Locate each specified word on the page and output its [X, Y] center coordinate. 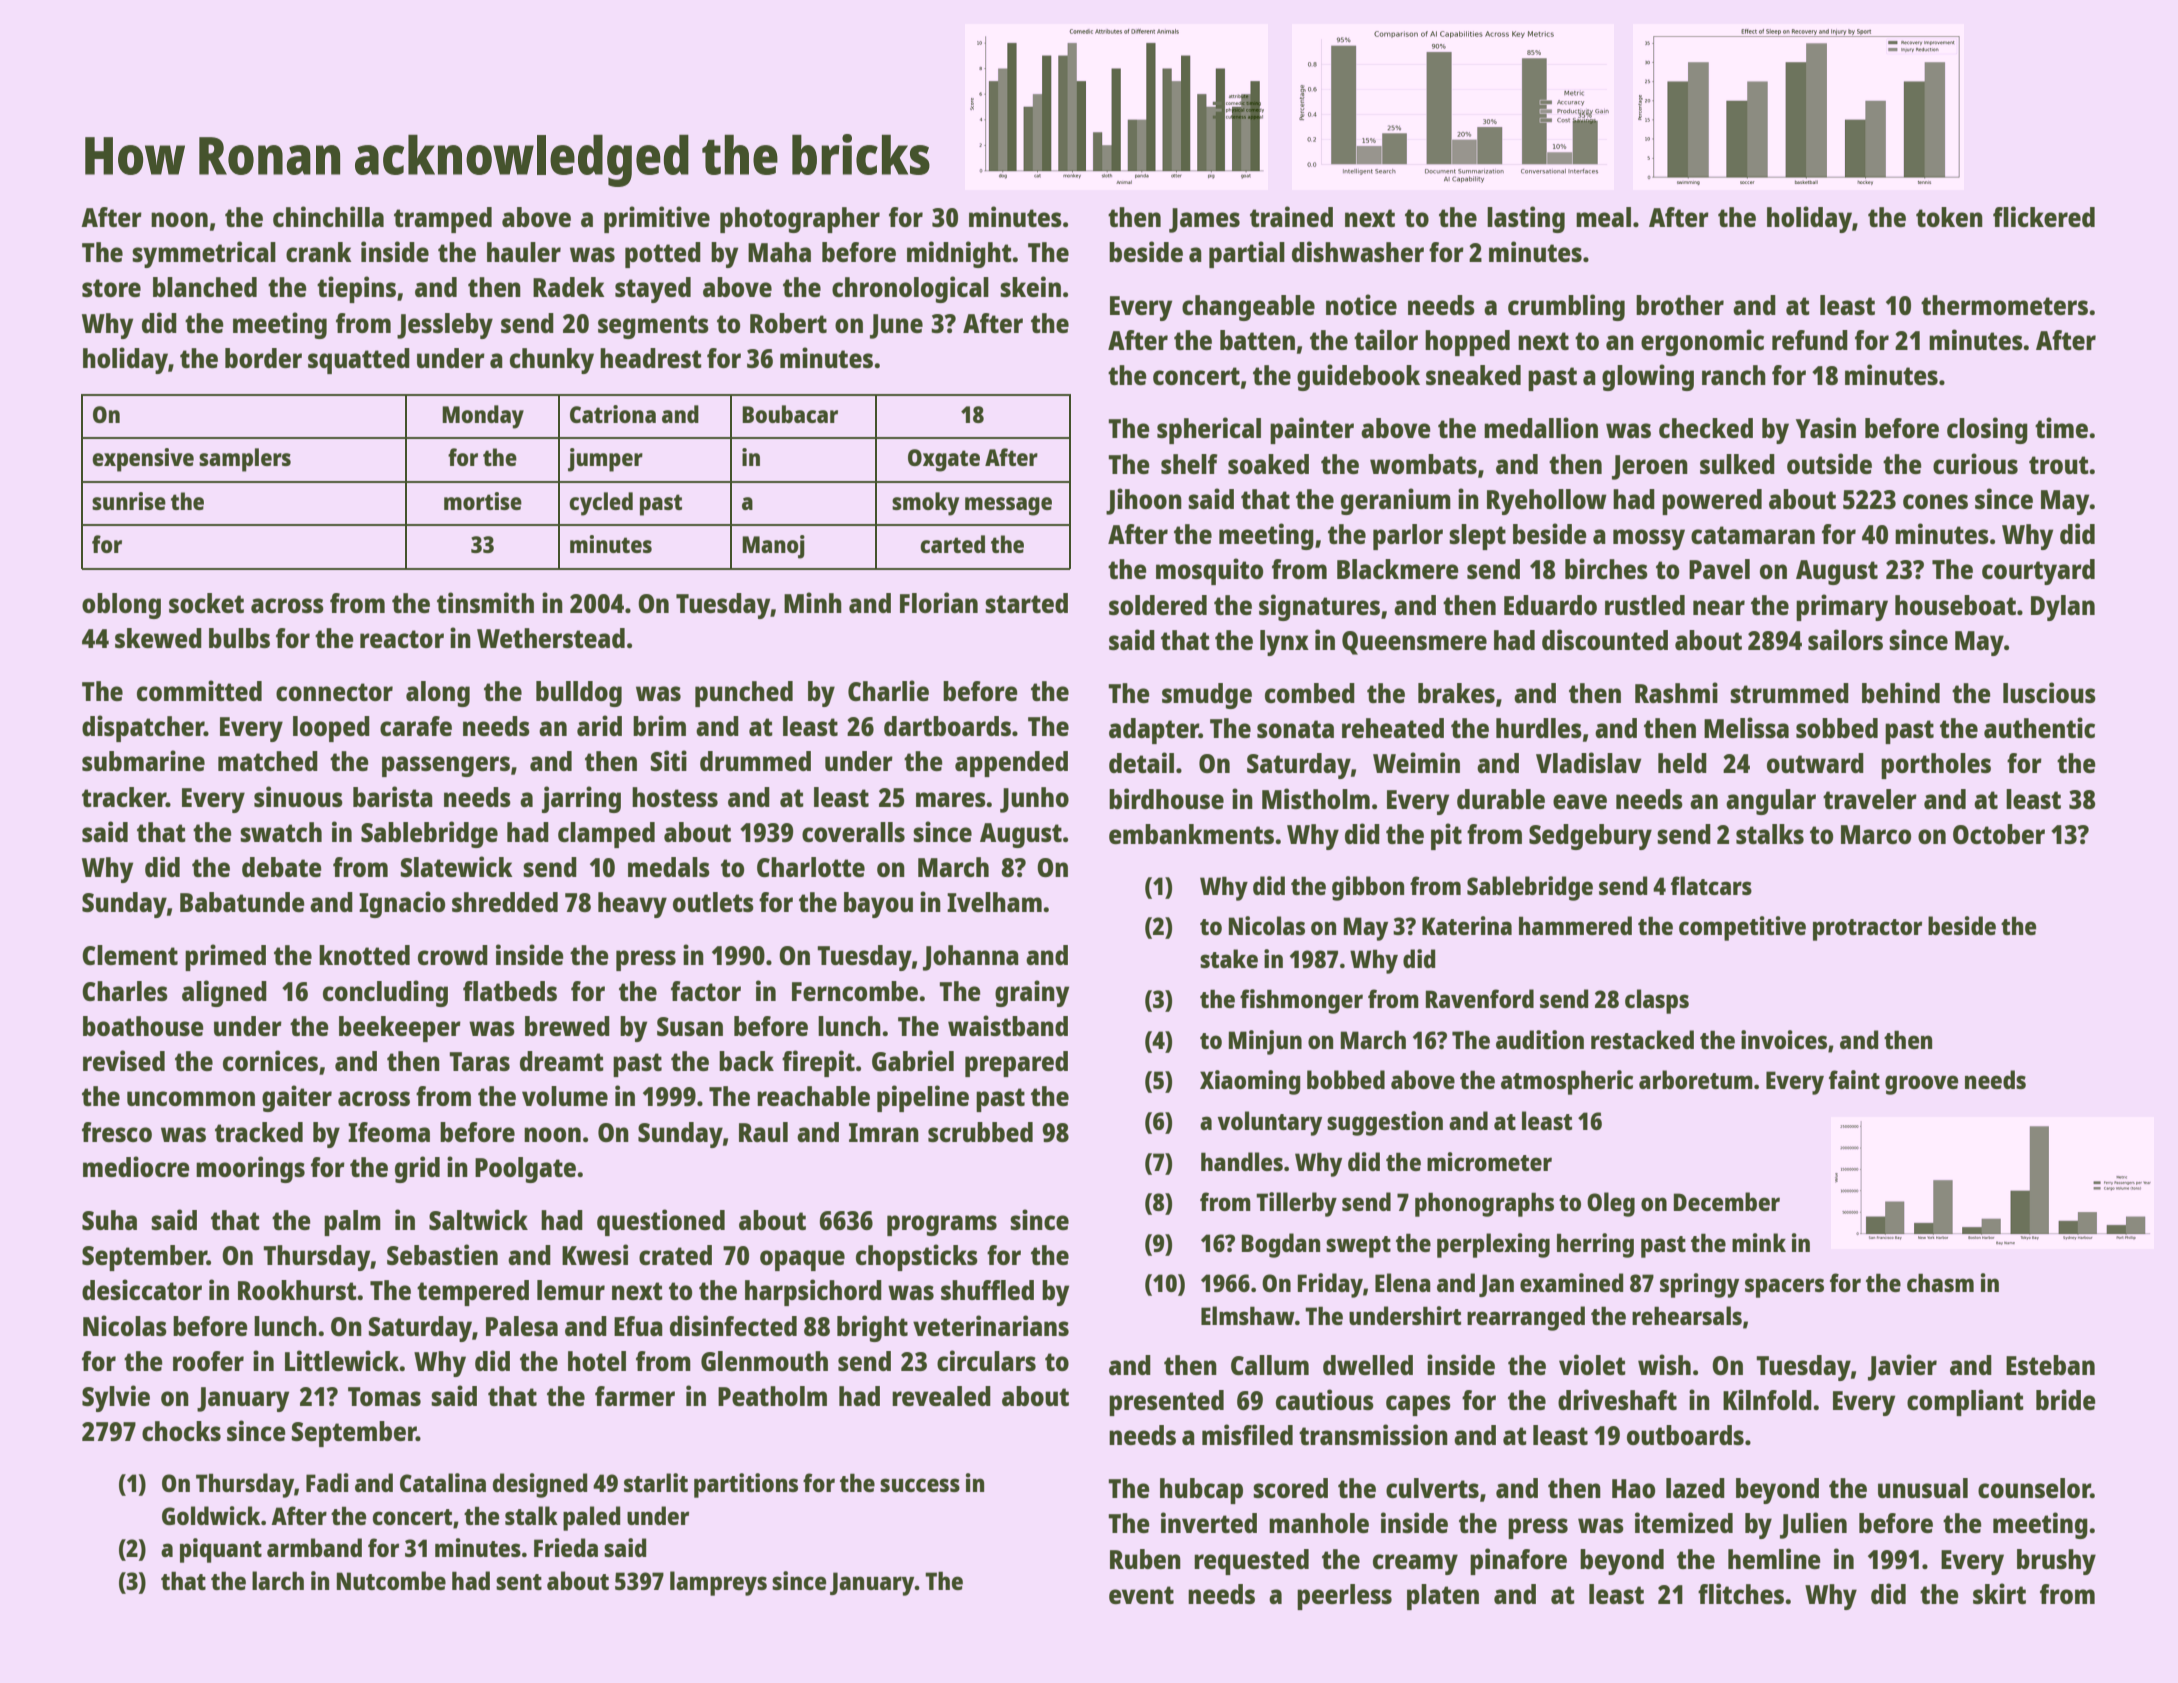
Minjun [1265, 1042]
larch [278, 1580]
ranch [1734, 375]
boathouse [143, 1026]
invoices [1784, 1039]
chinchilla [328, 216]
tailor [1386, 339]
